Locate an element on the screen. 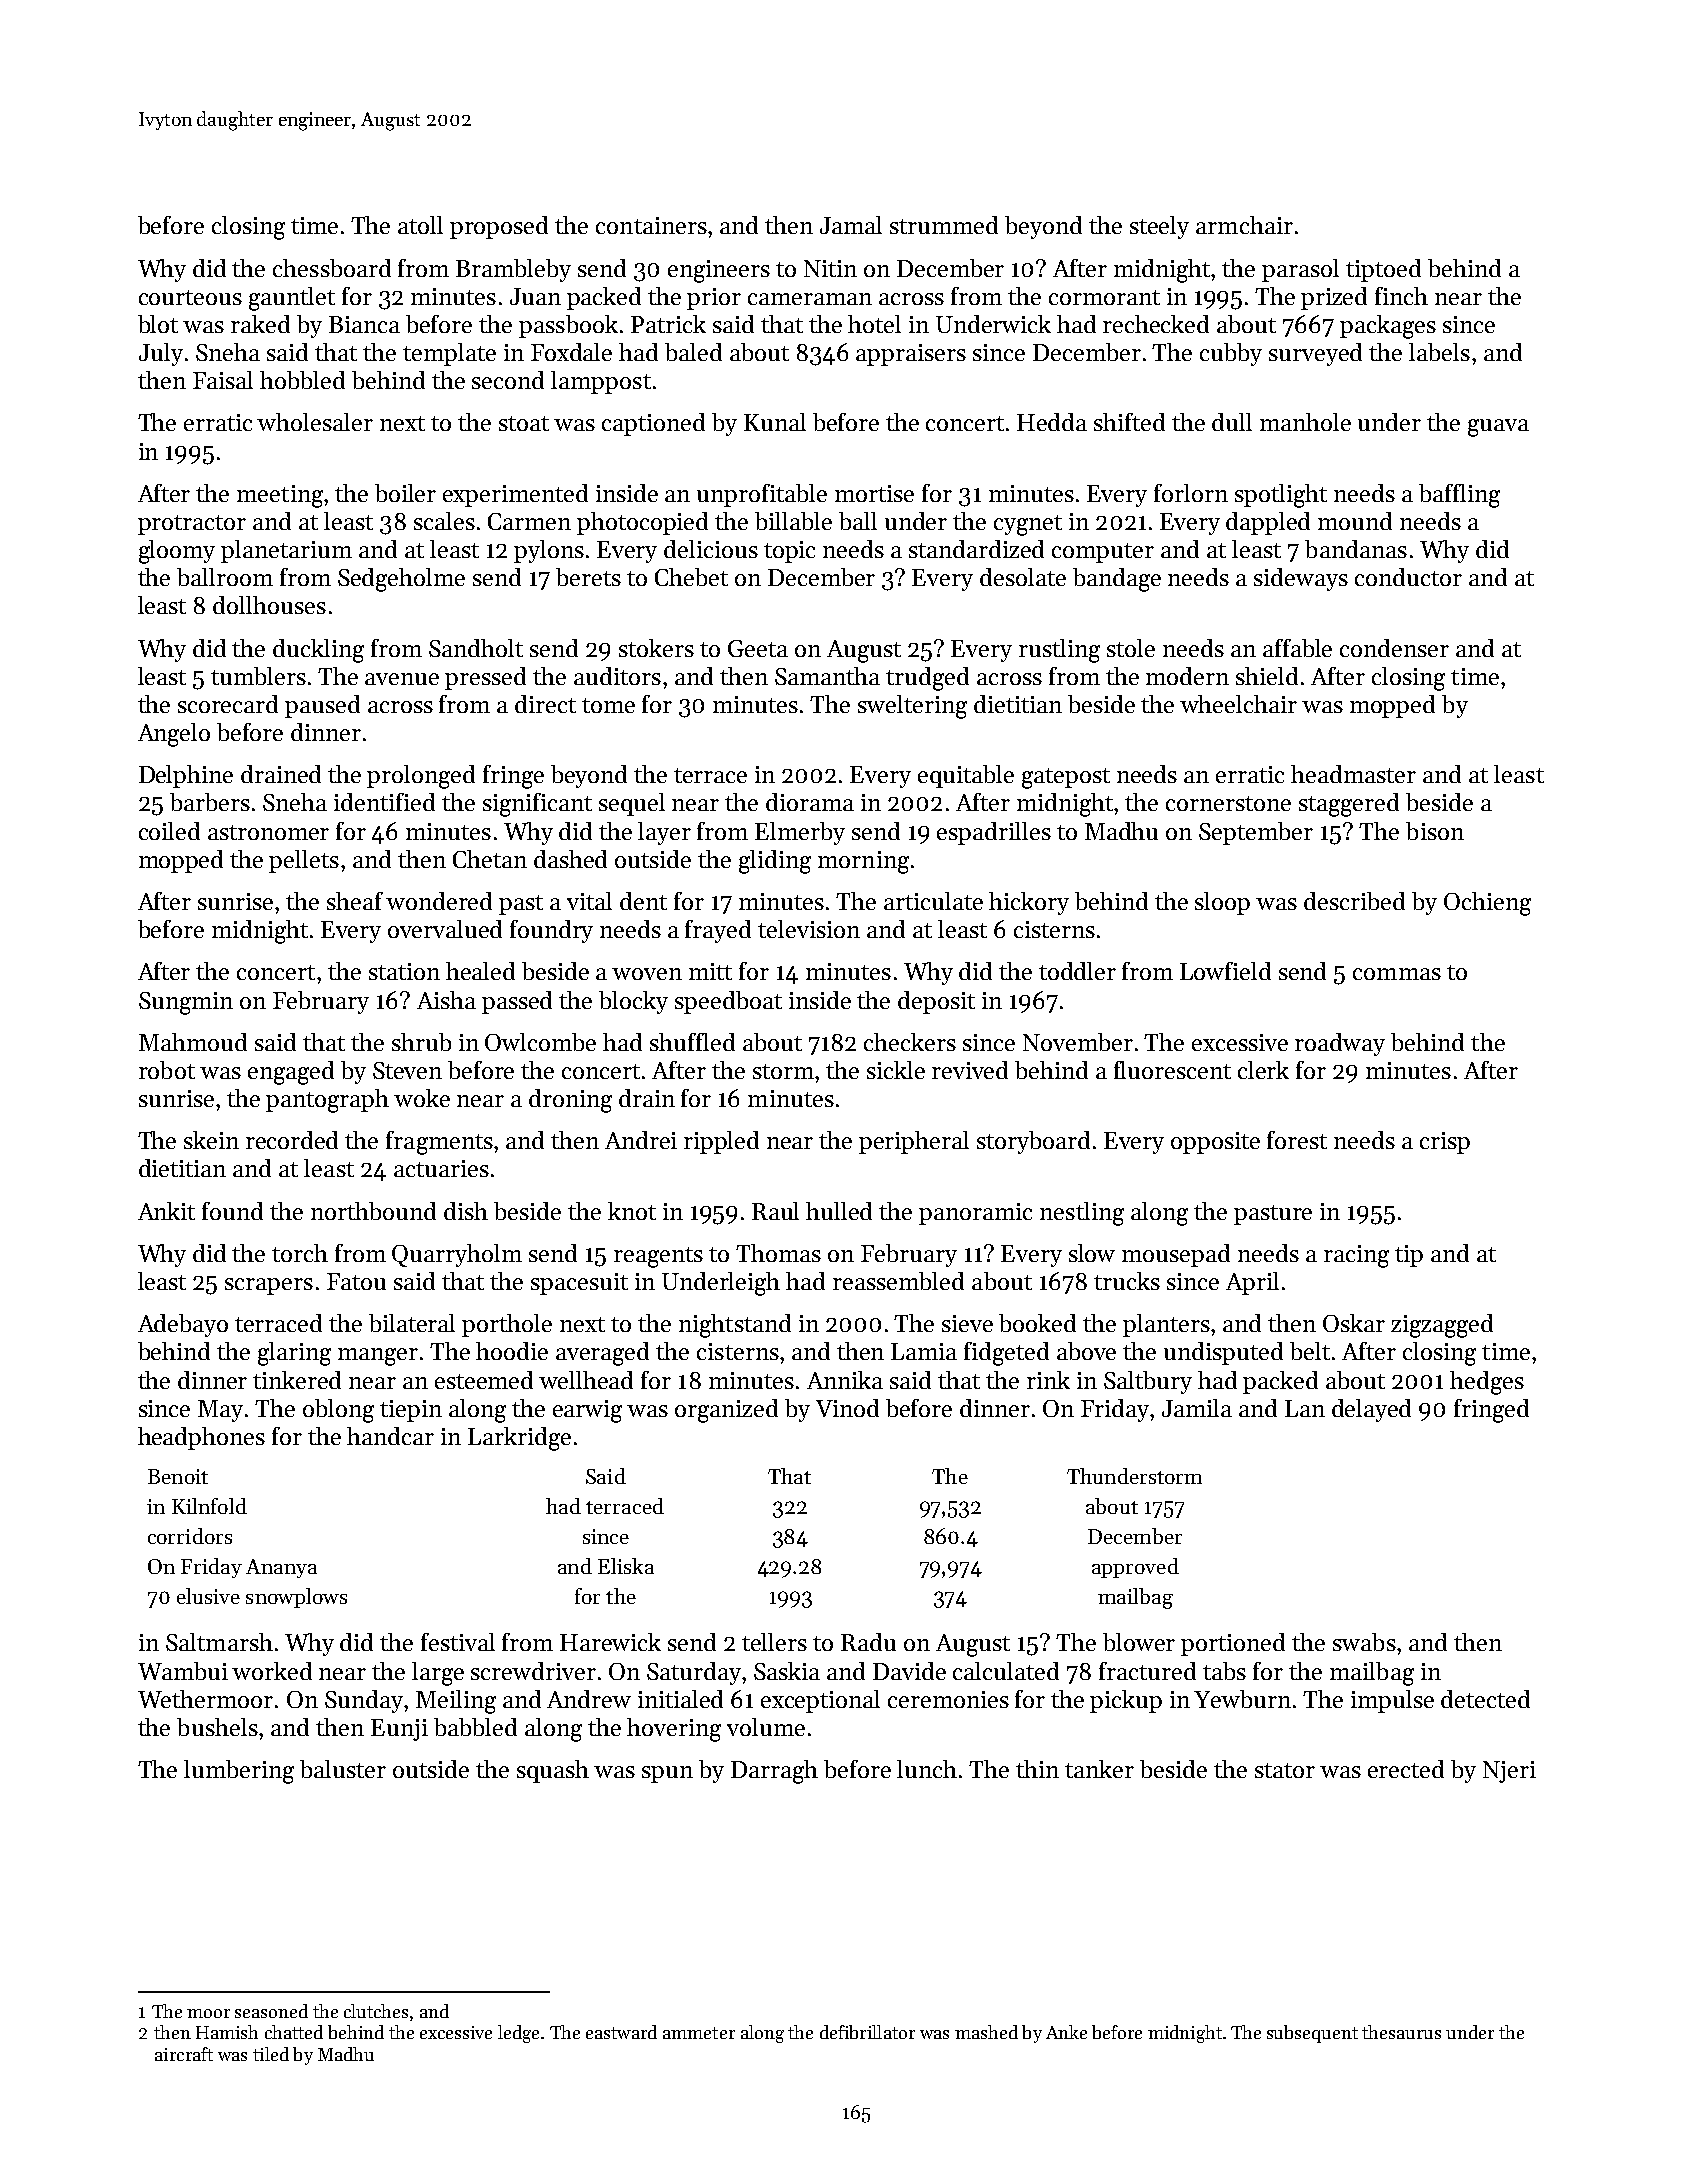 The width and height of the screenshot is (1683, 2178). trudged is located at coordinates (927, 679).
